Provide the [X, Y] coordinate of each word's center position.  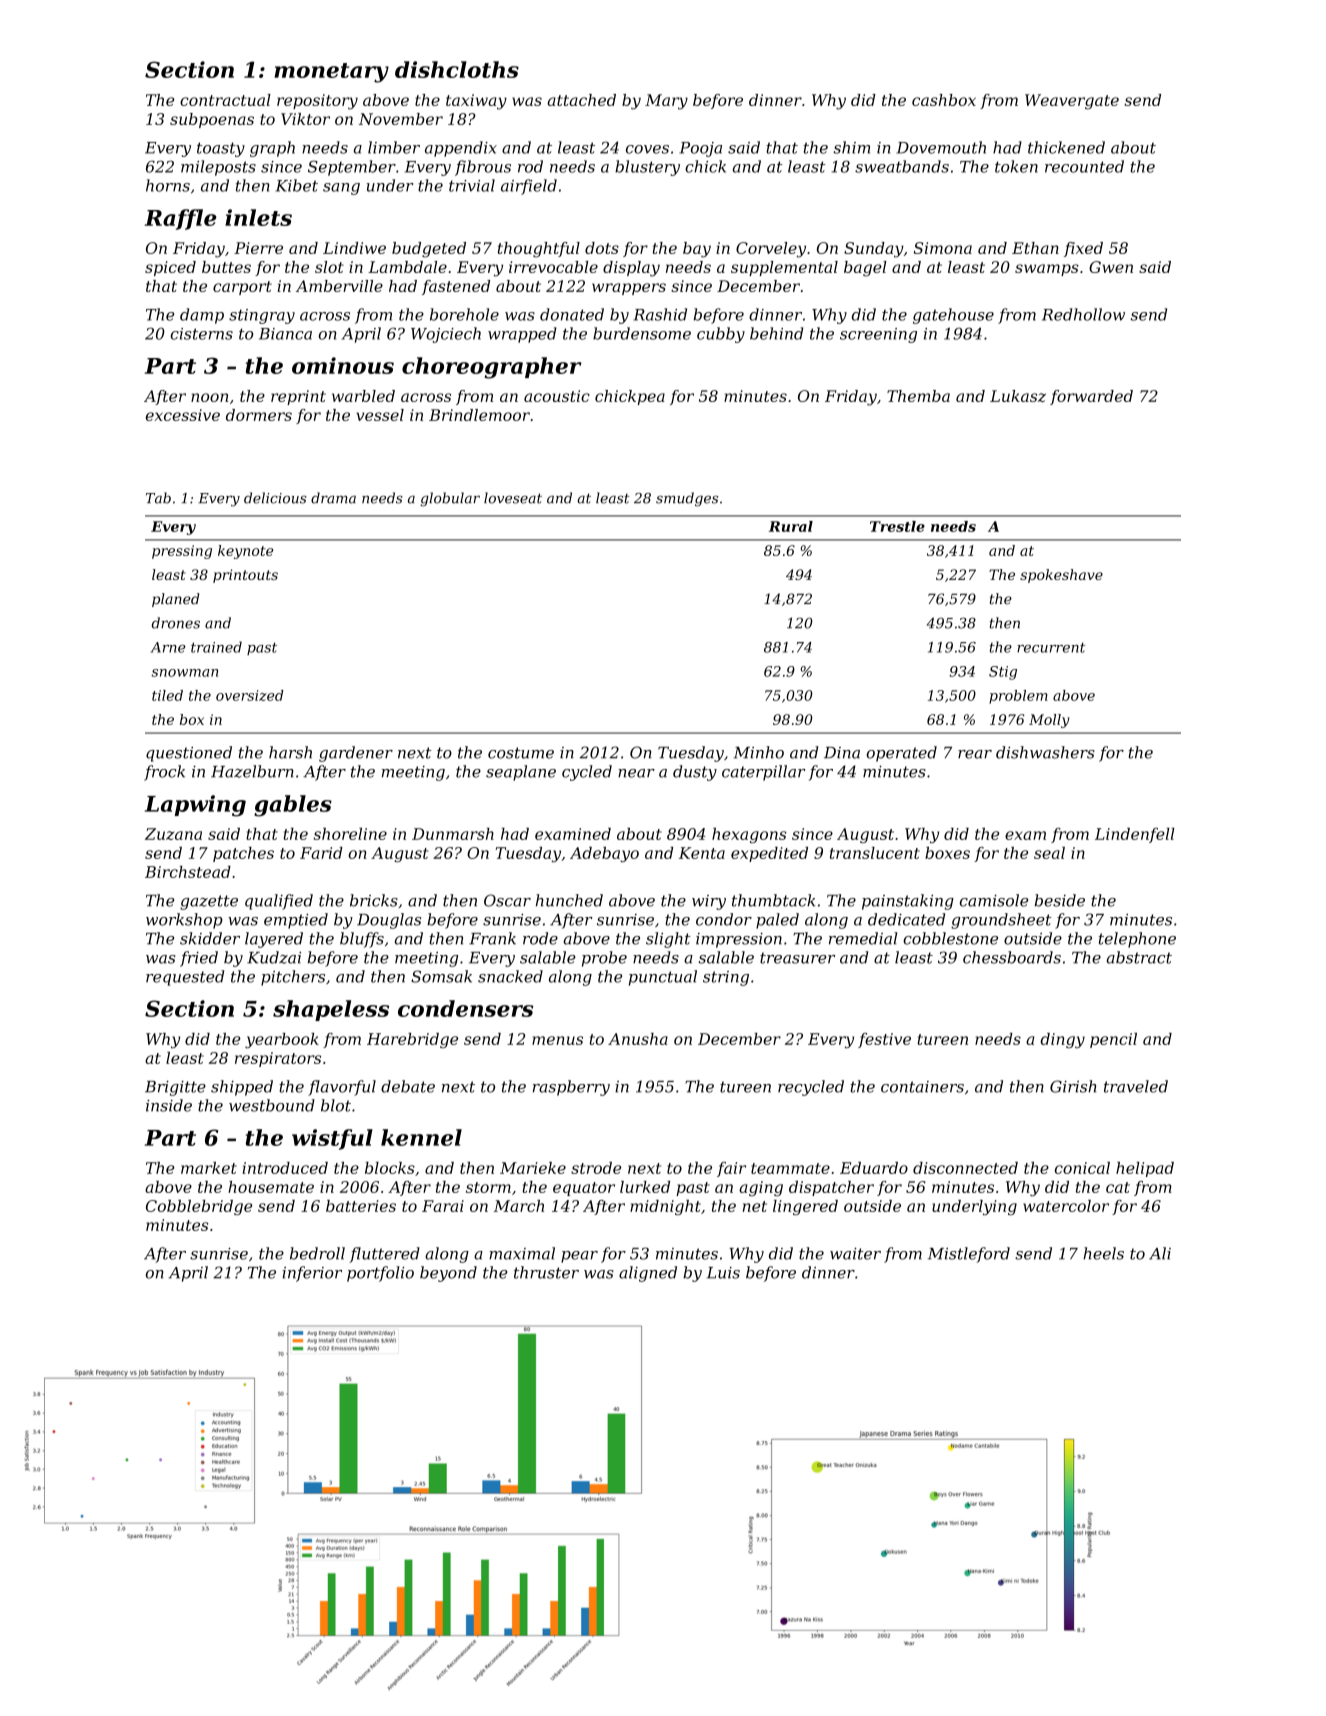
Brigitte [175, 1088]
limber [394, 147]
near [636, 773]
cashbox [944, 100]
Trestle [897, 526]
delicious [275, 498]
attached [581, 100]
